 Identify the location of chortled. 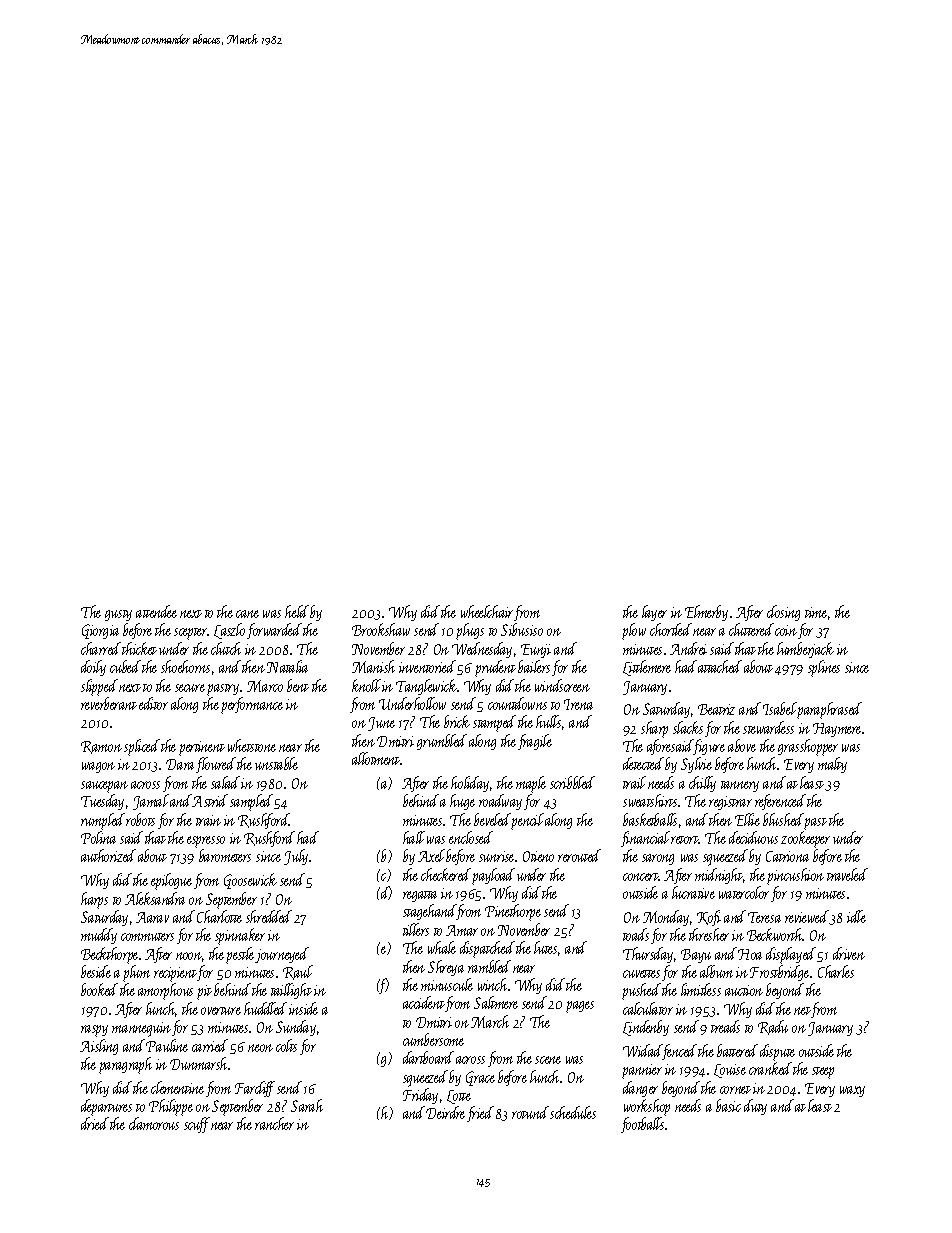
(671, 629).
